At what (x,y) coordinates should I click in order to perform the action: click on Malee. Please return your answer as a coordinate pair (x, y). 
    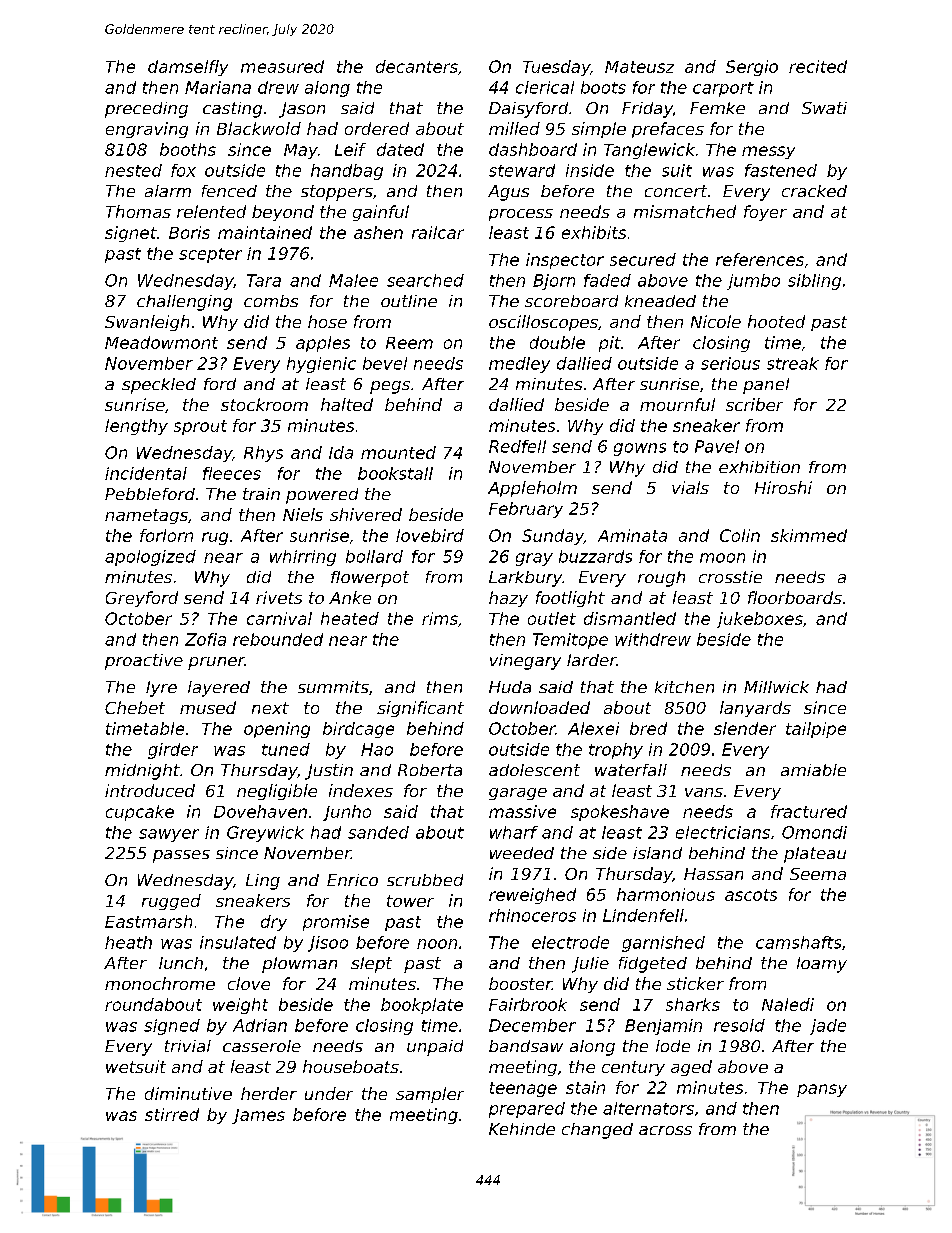
    Looking at the image, I should click on (353, 280).
